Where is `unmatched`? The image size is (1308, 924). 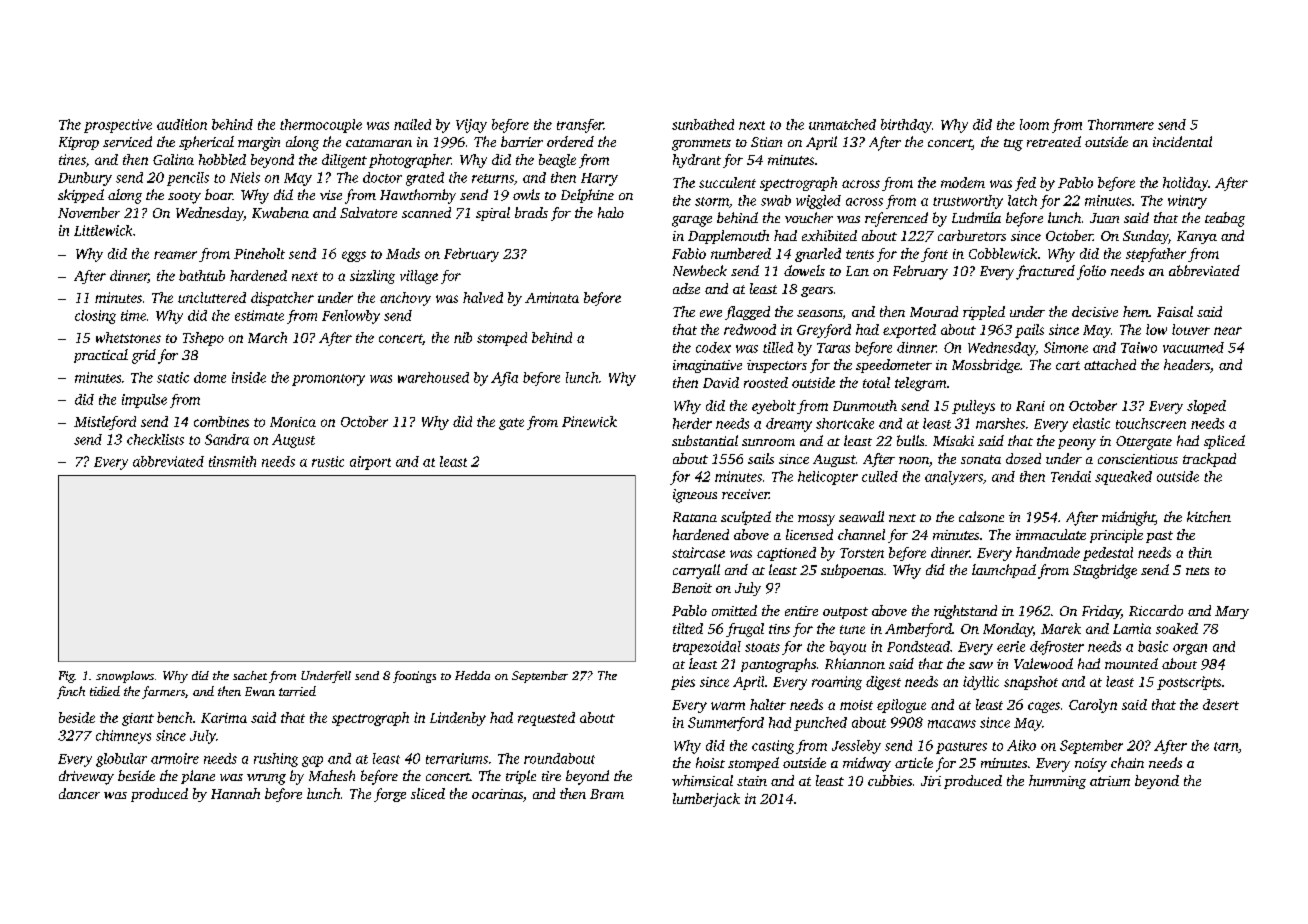 unmatched is located at coordinates (842, 124).
